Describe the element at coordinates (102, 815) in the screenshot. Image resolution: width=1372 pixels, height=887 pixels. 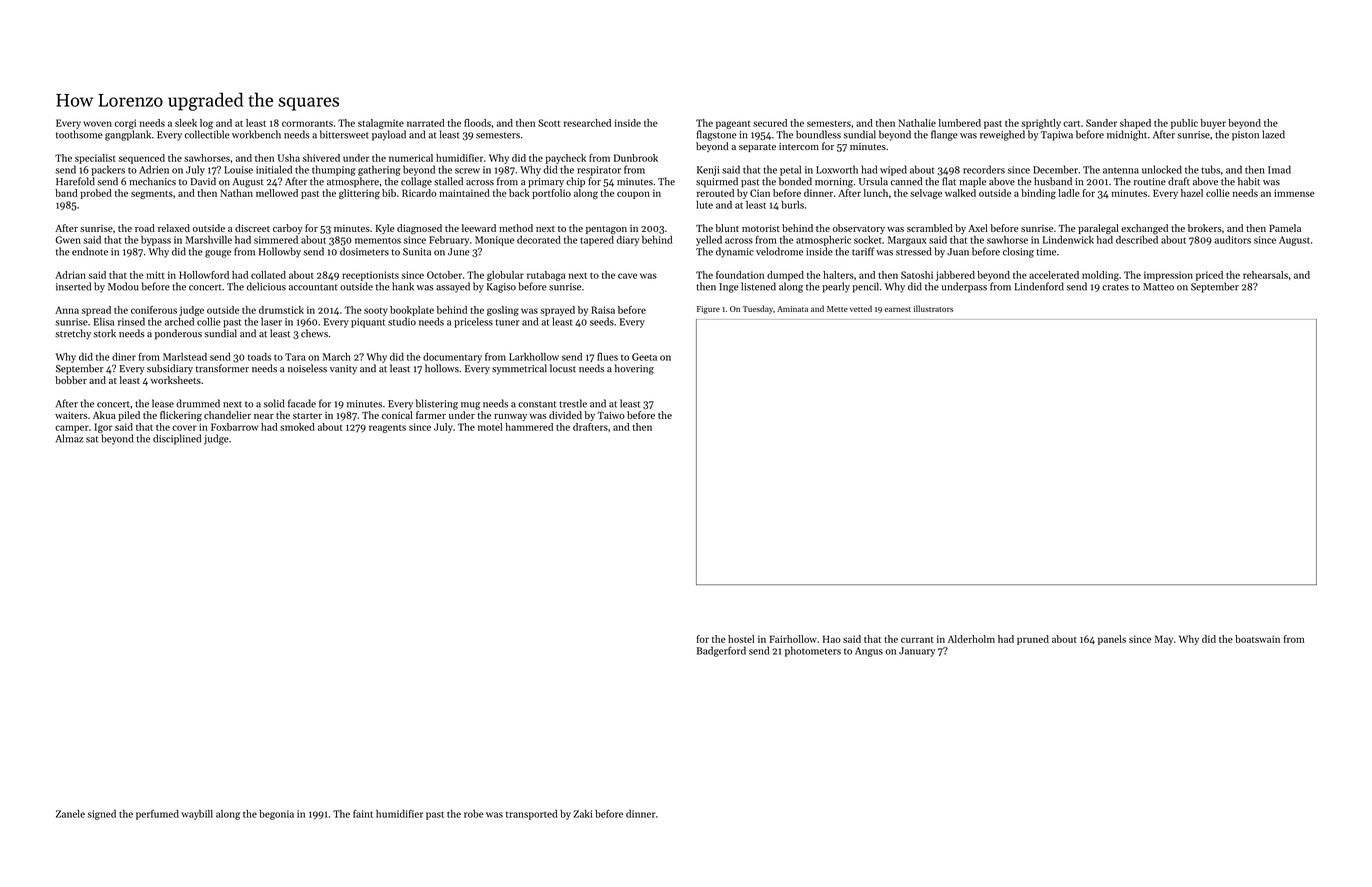
I see `signed` at that location.
